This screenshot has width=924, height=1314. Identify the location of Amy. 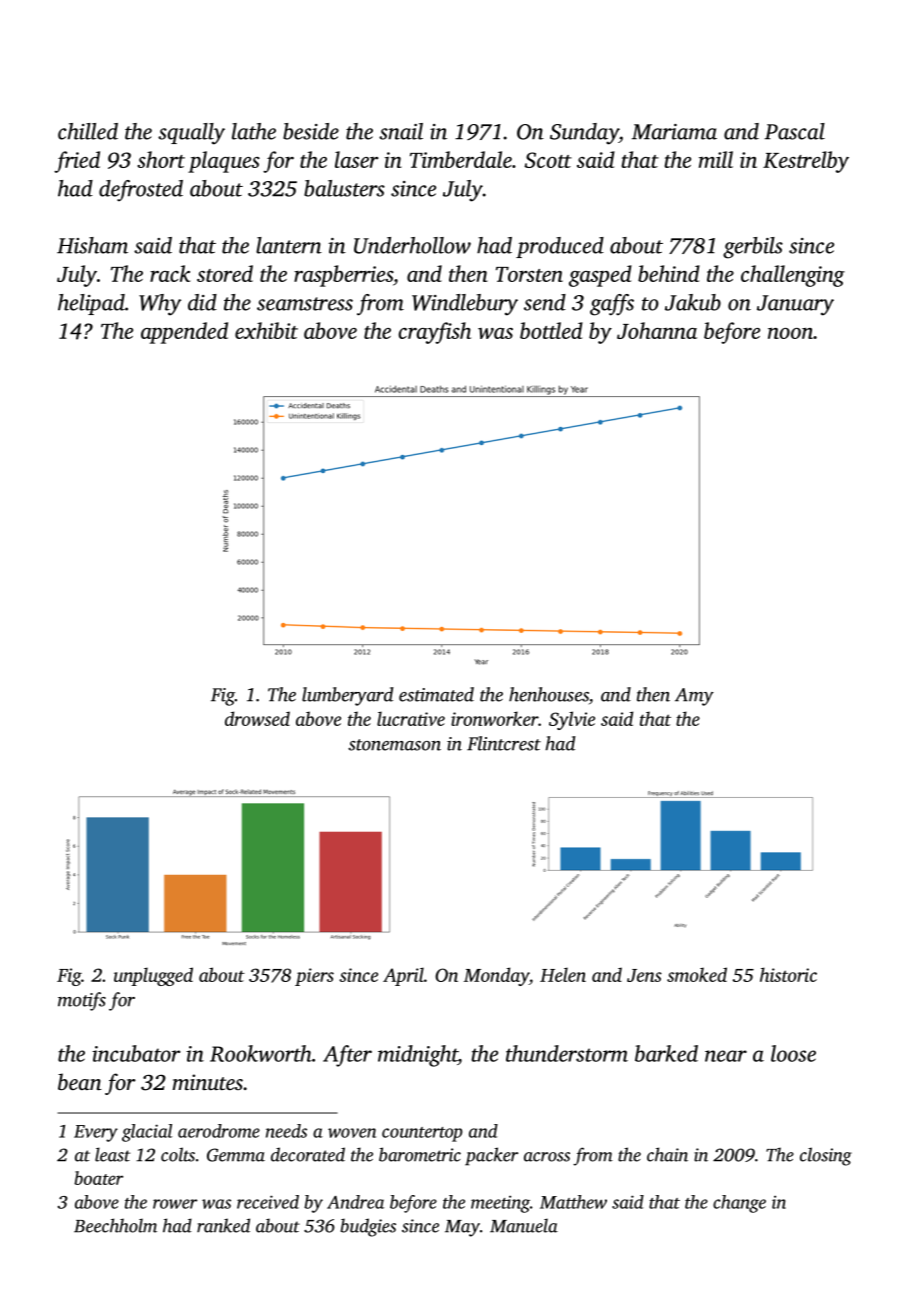
(694, 697).
